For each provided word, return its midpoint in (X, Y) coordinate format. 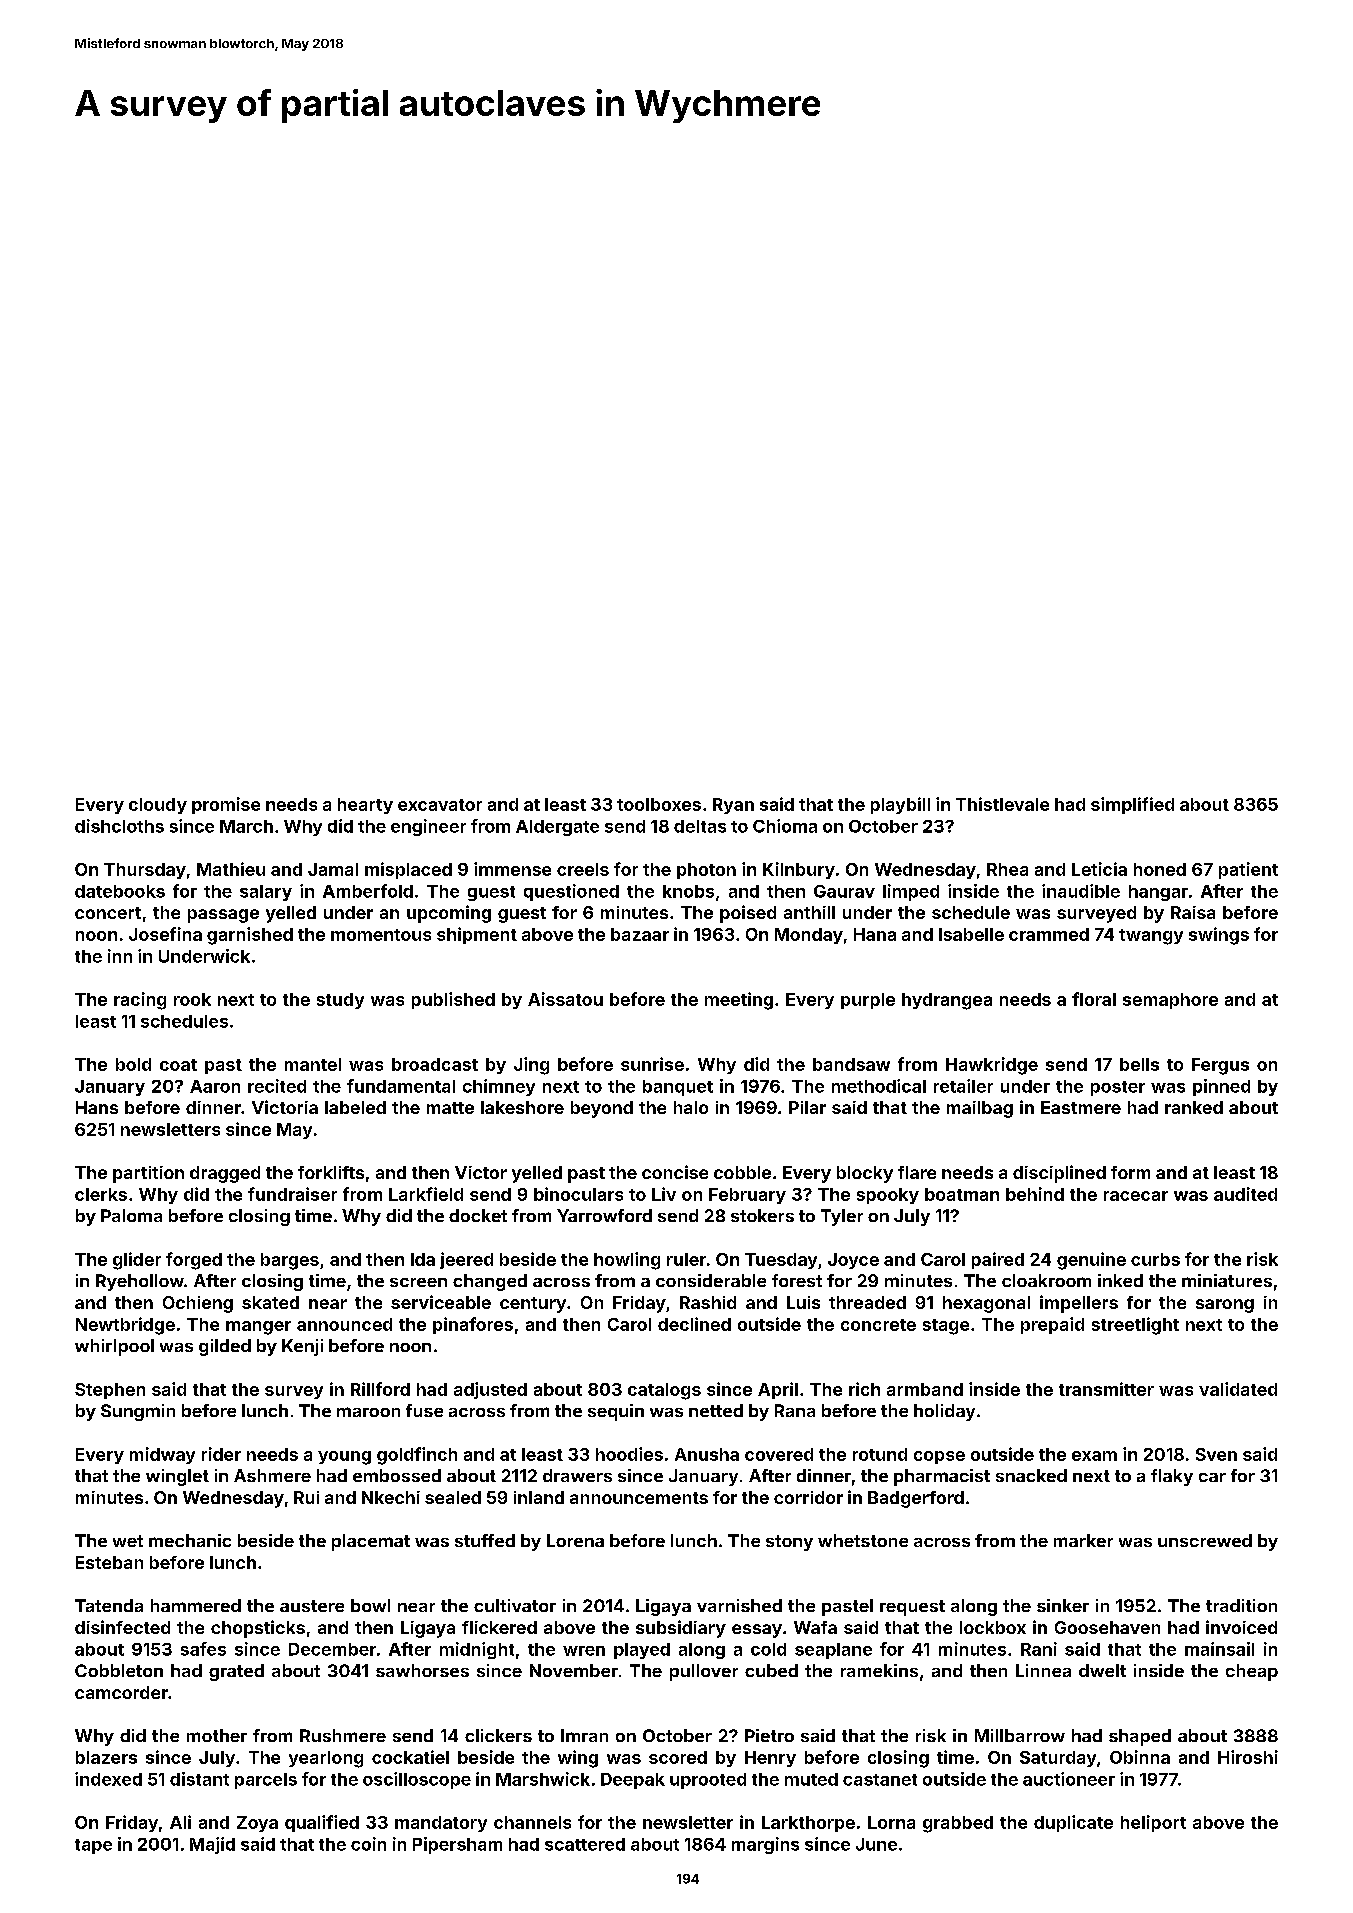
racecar (1136, 1196)
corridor (808, 1497)
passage (223, 916)
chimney (499, 1087)
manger (258, 1328)
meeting (739, 1001)
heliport (1153, 1823)
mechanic (190, 1540)
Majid (212, 1845)
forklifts (331, 1172)
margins (765, 1845)
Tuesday (781, 1261)
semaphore (1170, 1001)
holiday (944, 1412)
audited (1245, 1194)
